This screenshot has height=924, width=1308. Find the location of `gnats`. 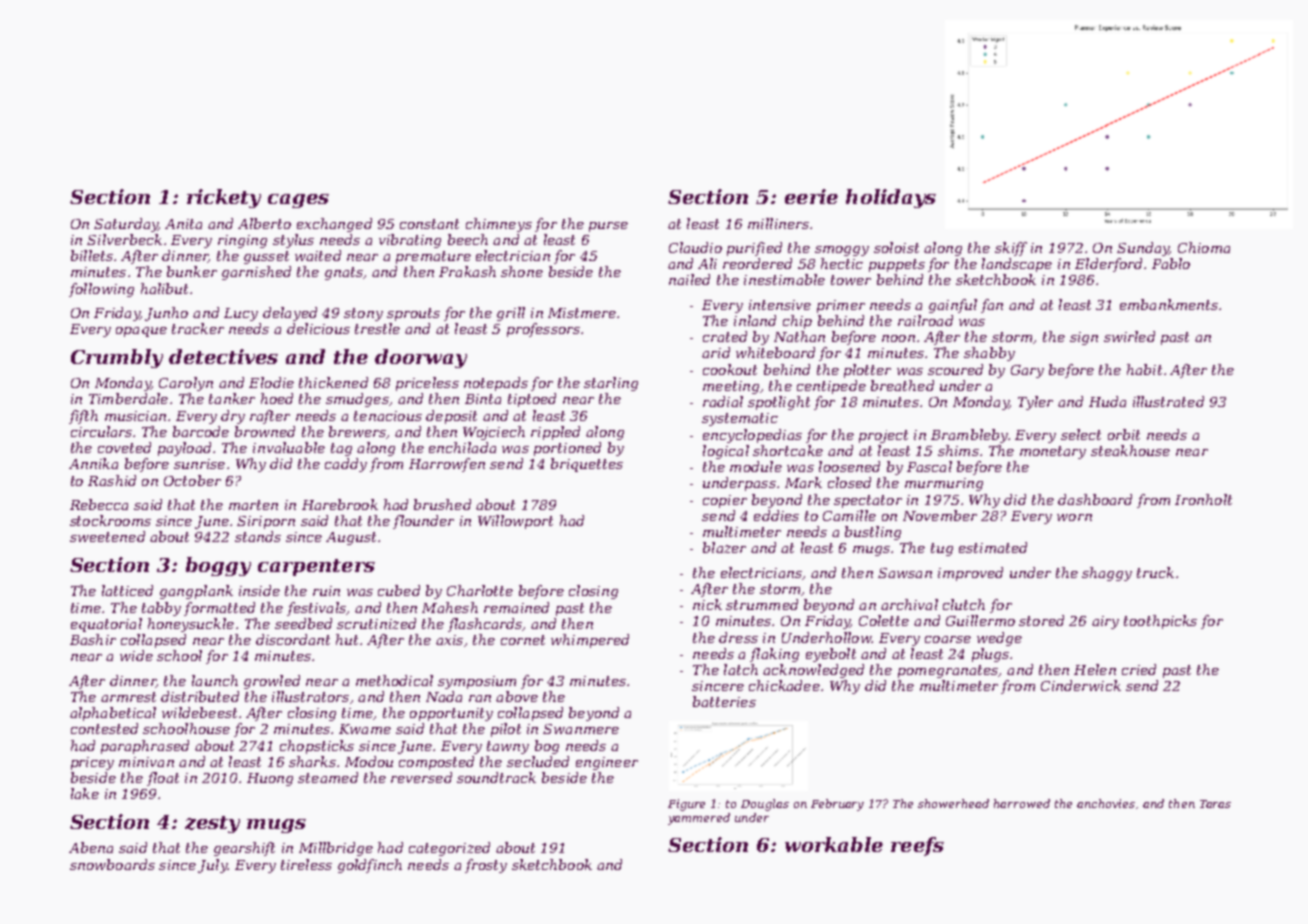

gnats is located at coordinates (344, 273).
